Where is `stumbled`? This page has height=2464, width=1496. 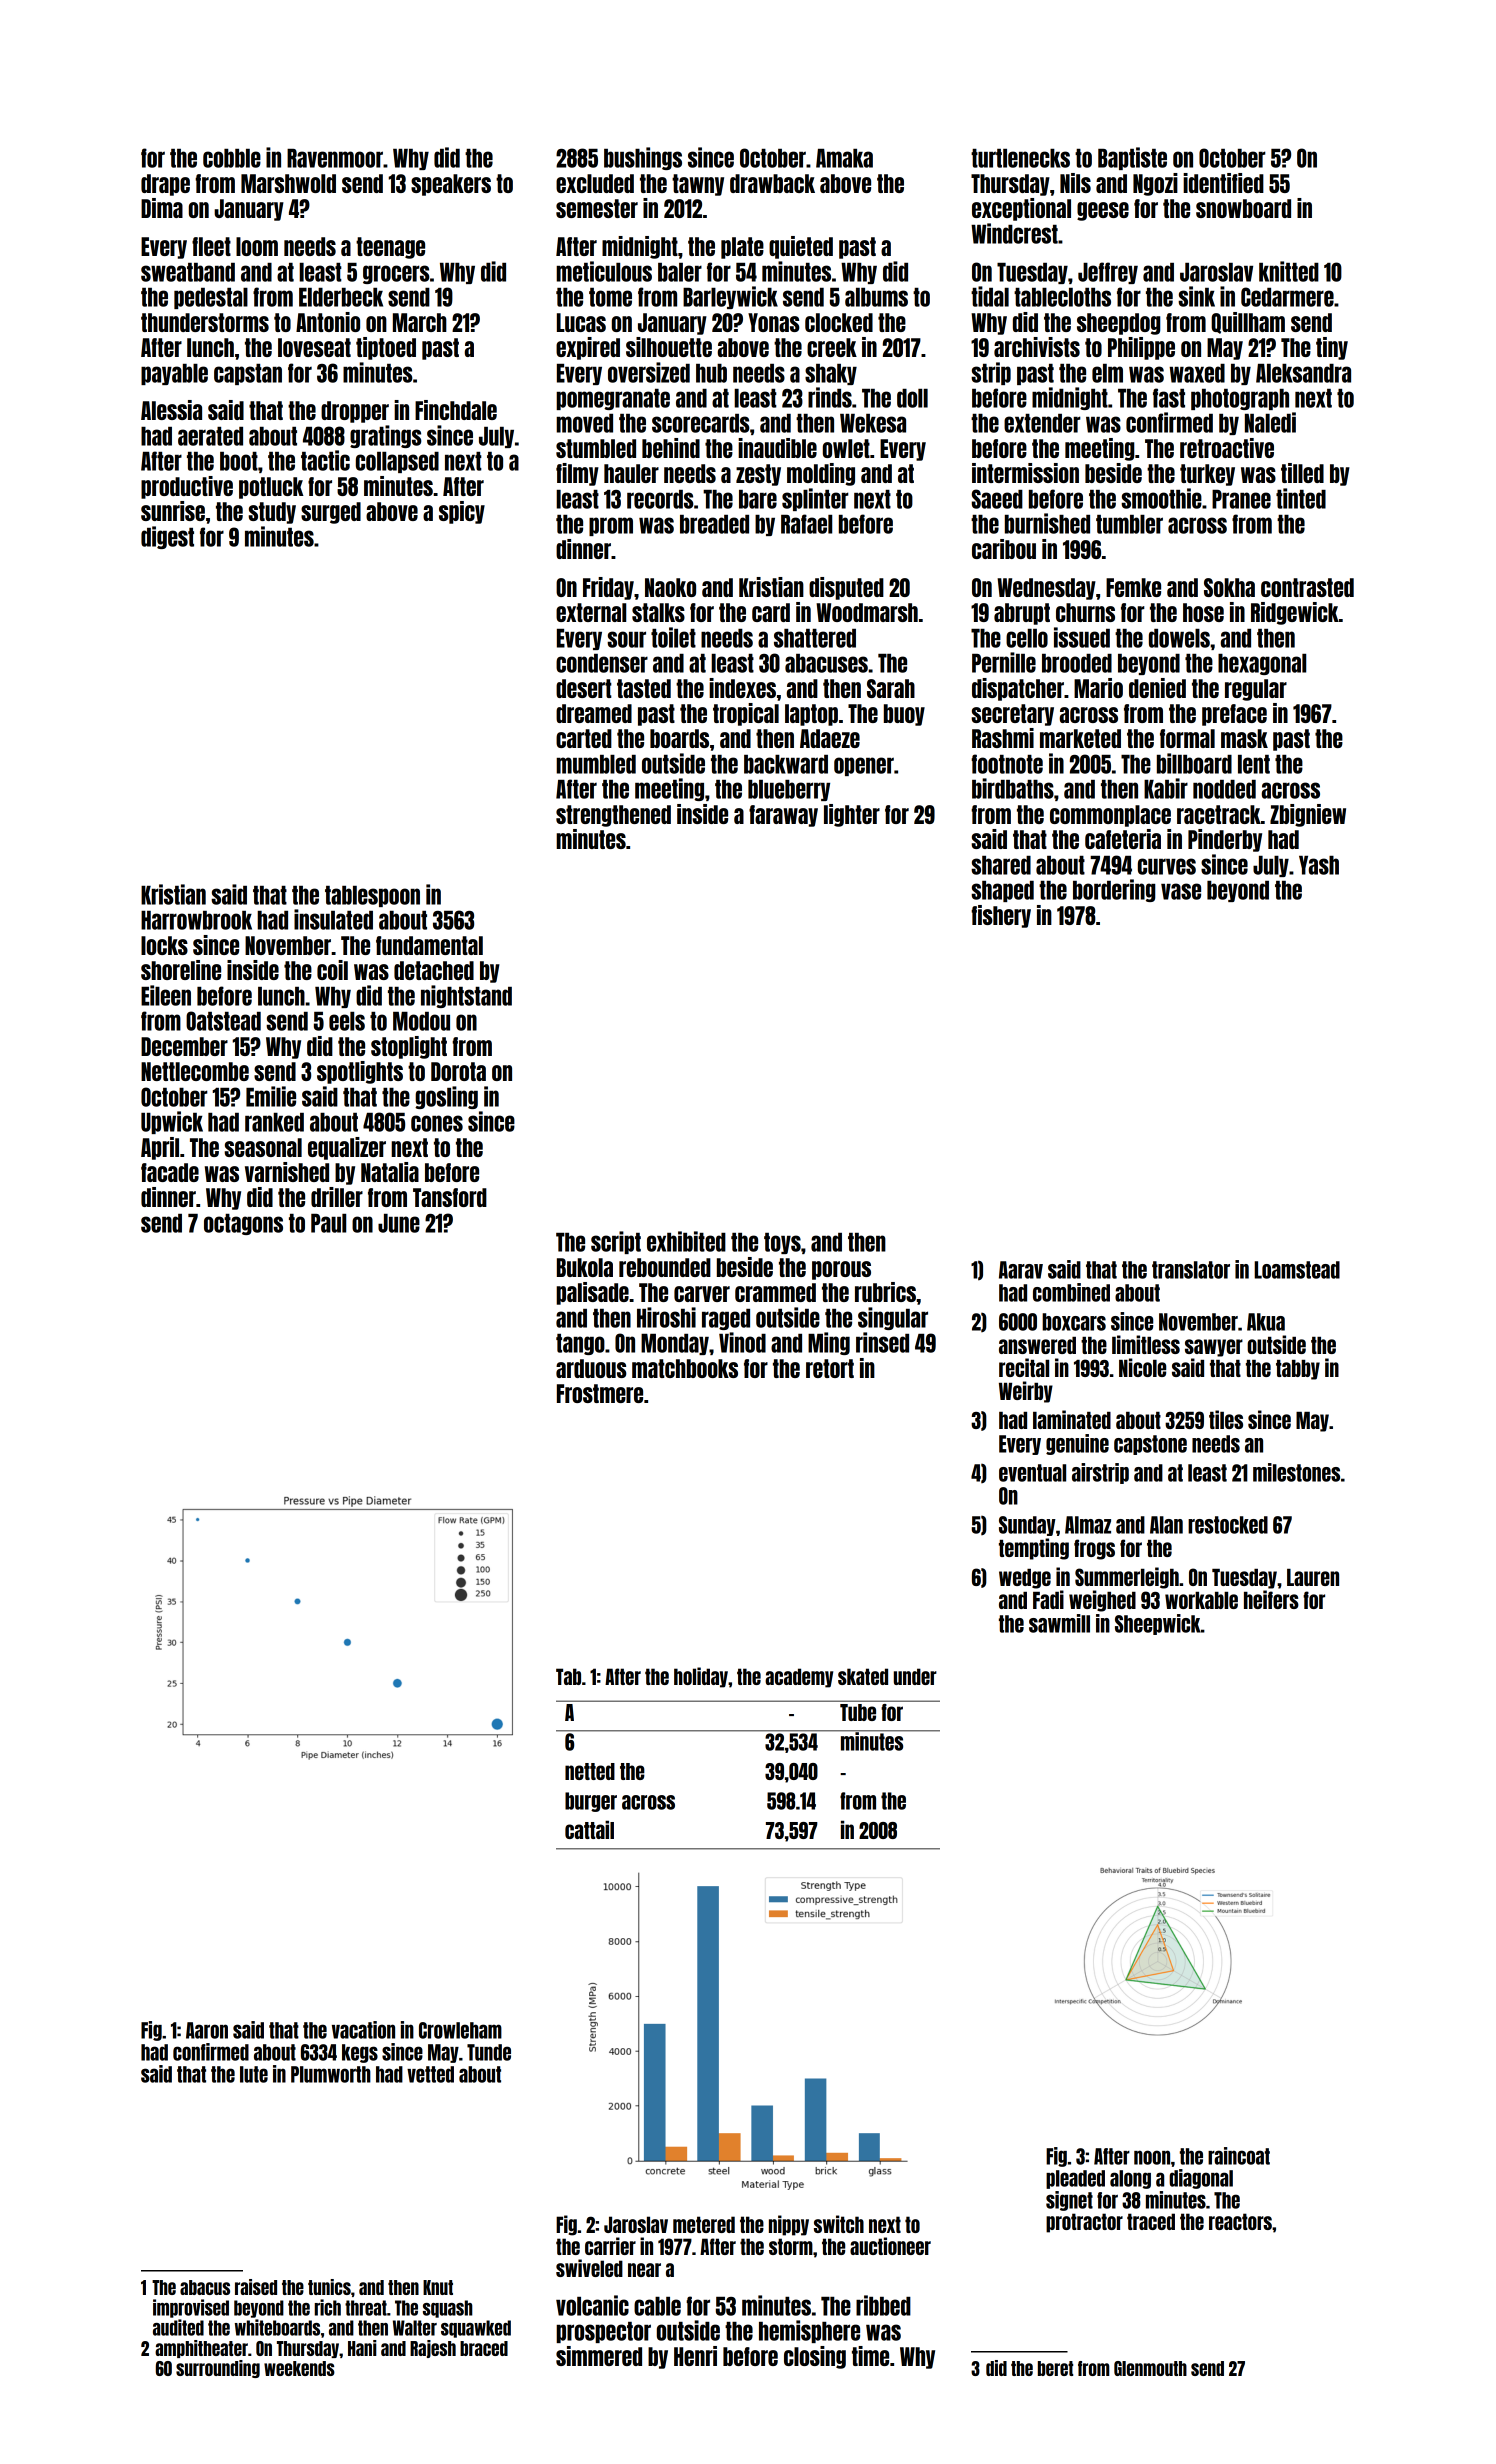
stumbled is located at coordinates (596, 448).
